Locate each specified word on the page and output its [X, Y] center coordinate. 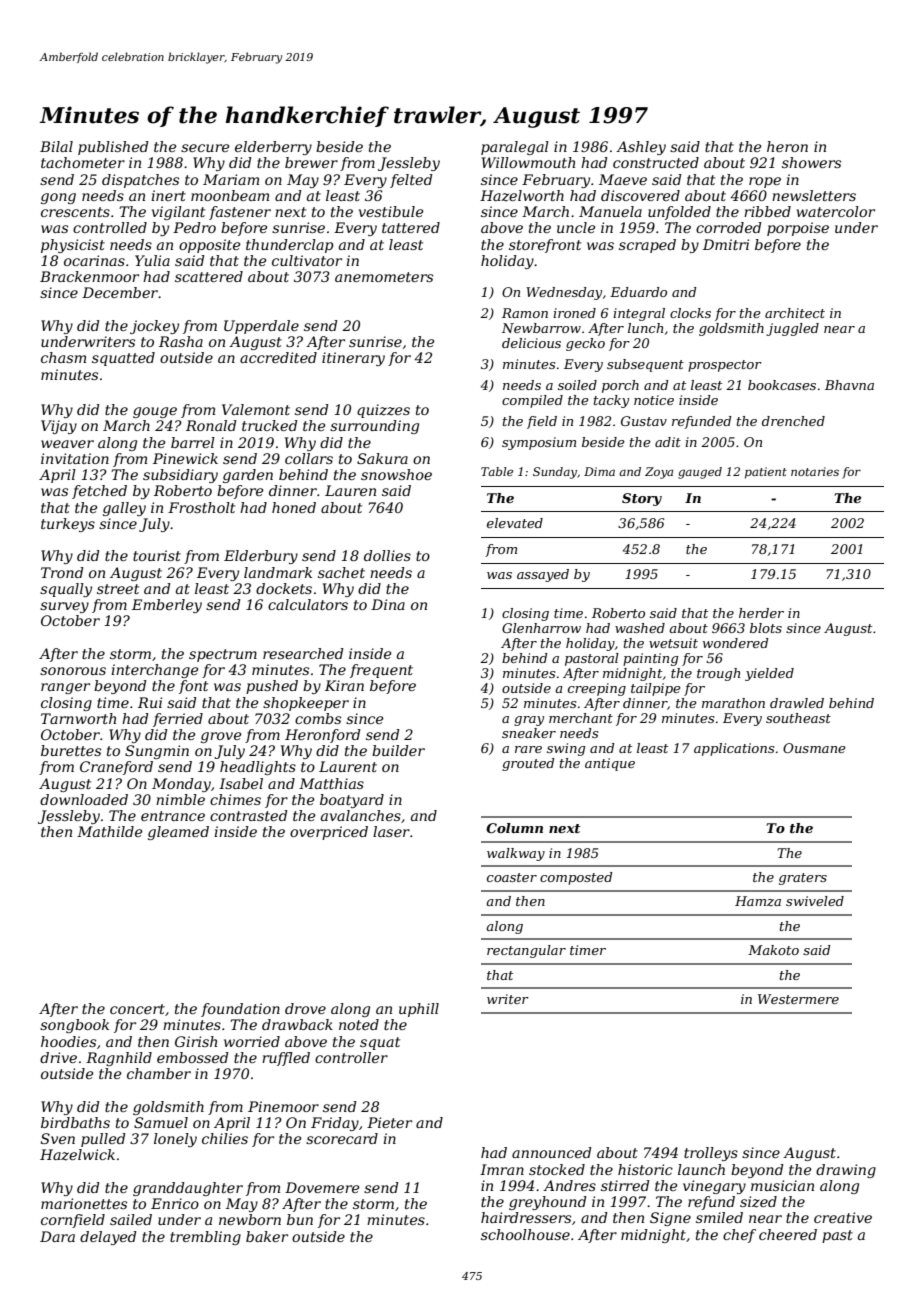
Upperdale [261, 327]
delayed [108, 1238]
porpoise [798, 229]
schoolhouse [525, 1234]
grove [221, 737]
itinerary [353, 359]
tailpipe [656, 689]
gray [529, 721]
